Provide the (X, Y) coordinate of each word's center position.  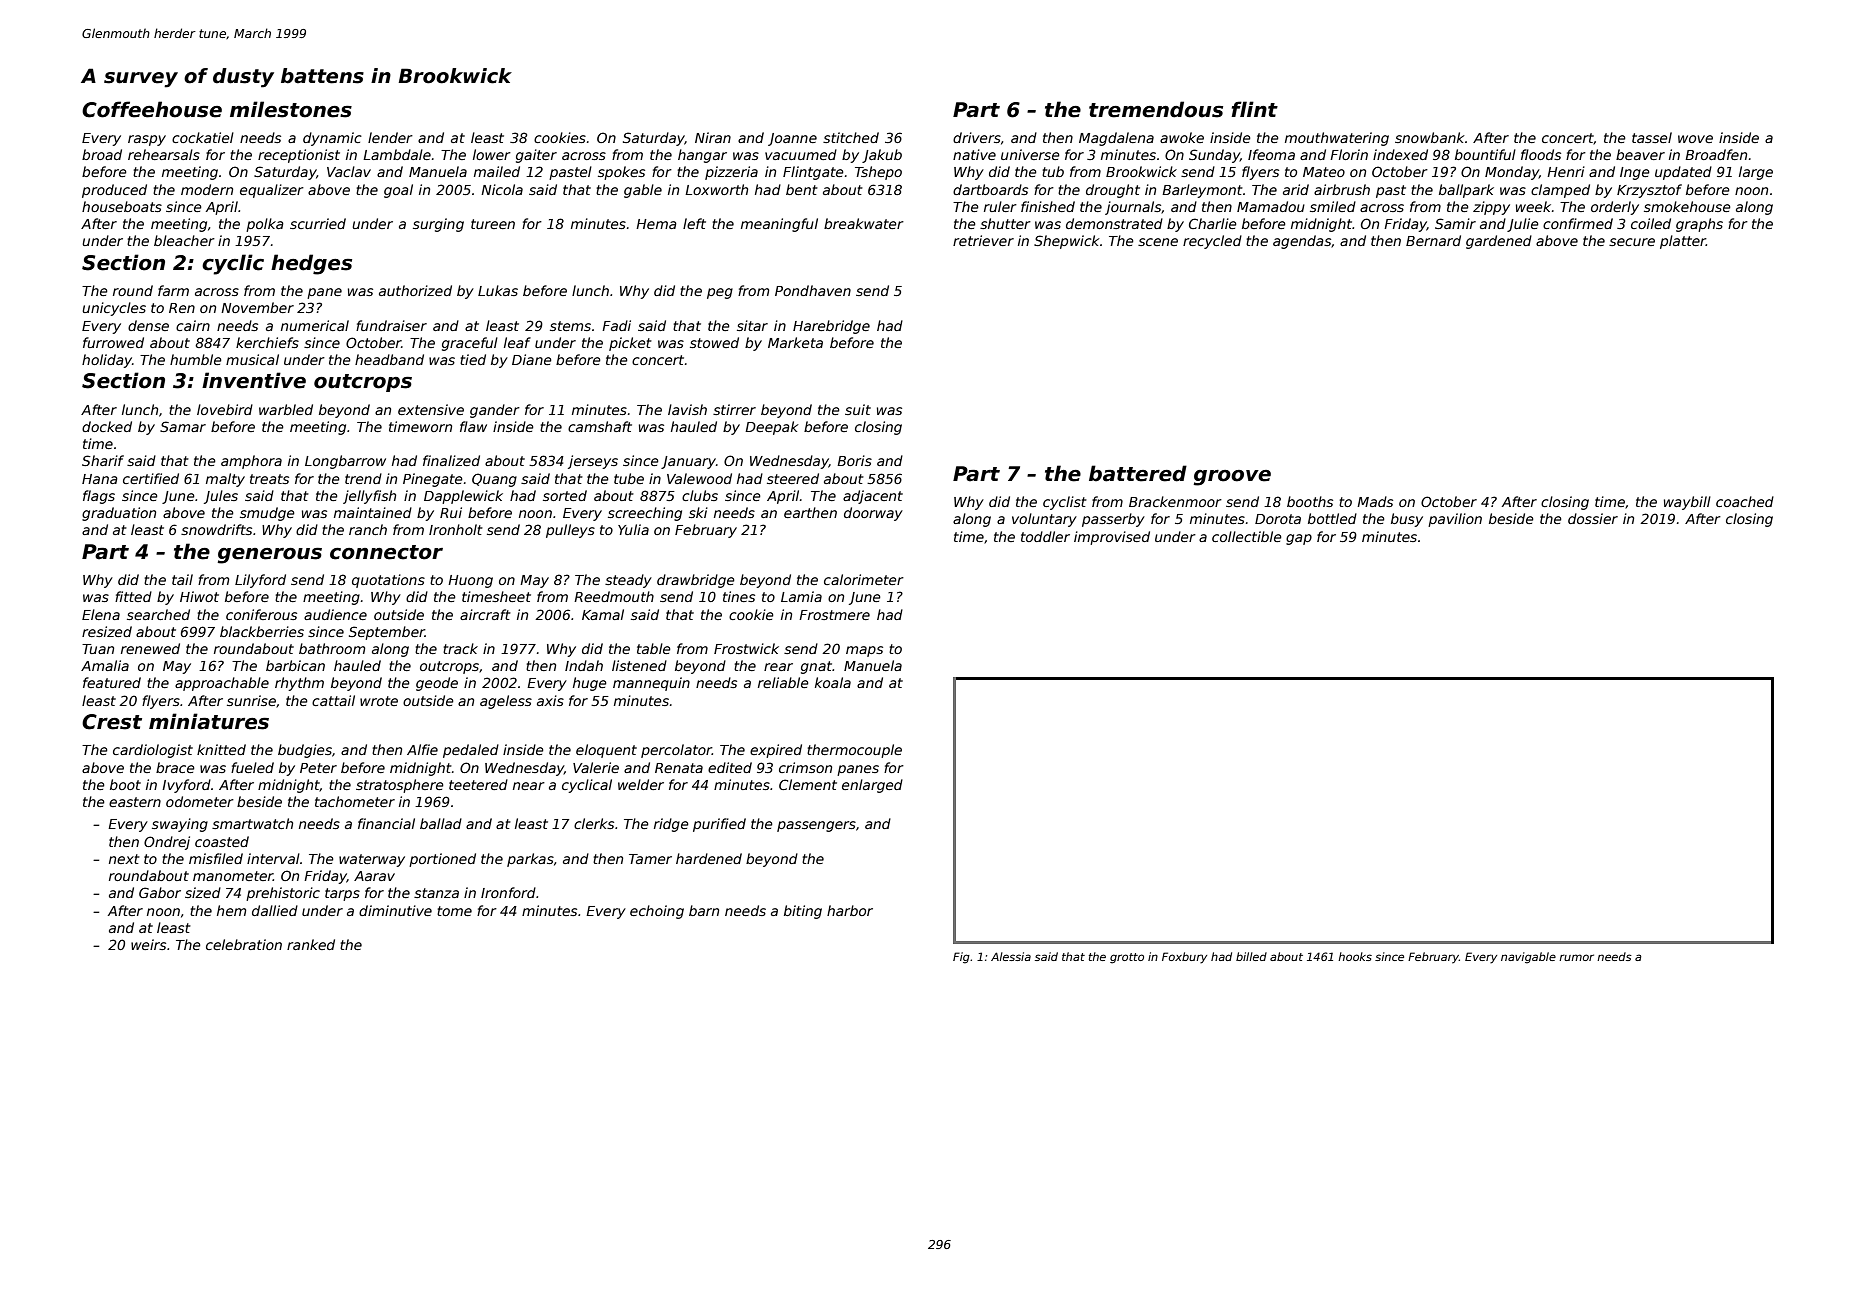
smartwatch (252, 823)
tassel (1652, 137)
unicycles (114, 309)
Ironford (508, 892)
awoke (1182, 137)
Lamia (801, 596)
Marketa (795, 342)
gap (1299, 539)
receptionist (299, 156)
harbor (850, 910)
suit (858, 409)
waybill (1687, 503)
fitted (133, 596)
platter (1683, 242)
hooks (1355, 956)
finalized (451, 460)
